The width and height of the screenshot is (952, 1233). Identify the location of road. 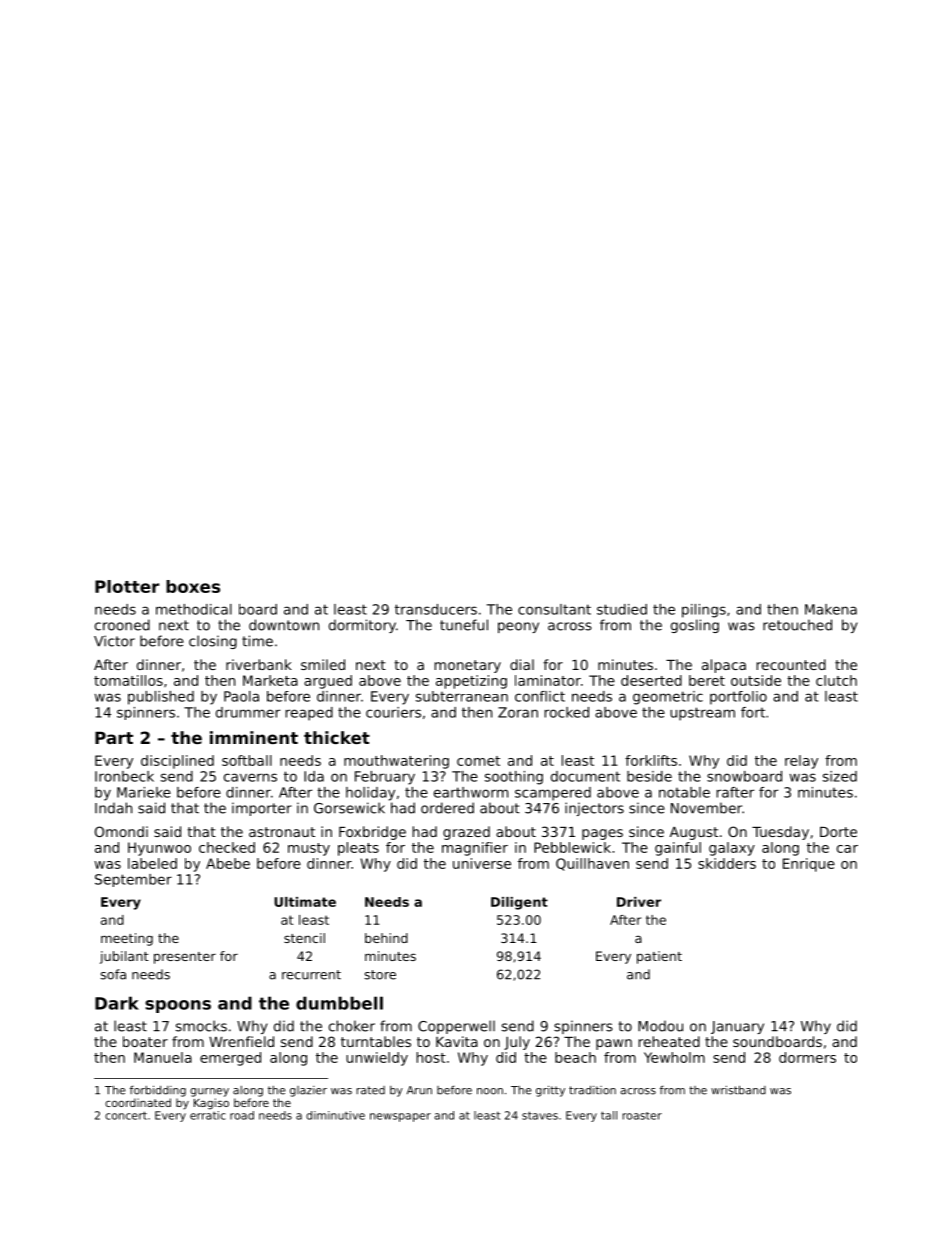
(242, 1115).
